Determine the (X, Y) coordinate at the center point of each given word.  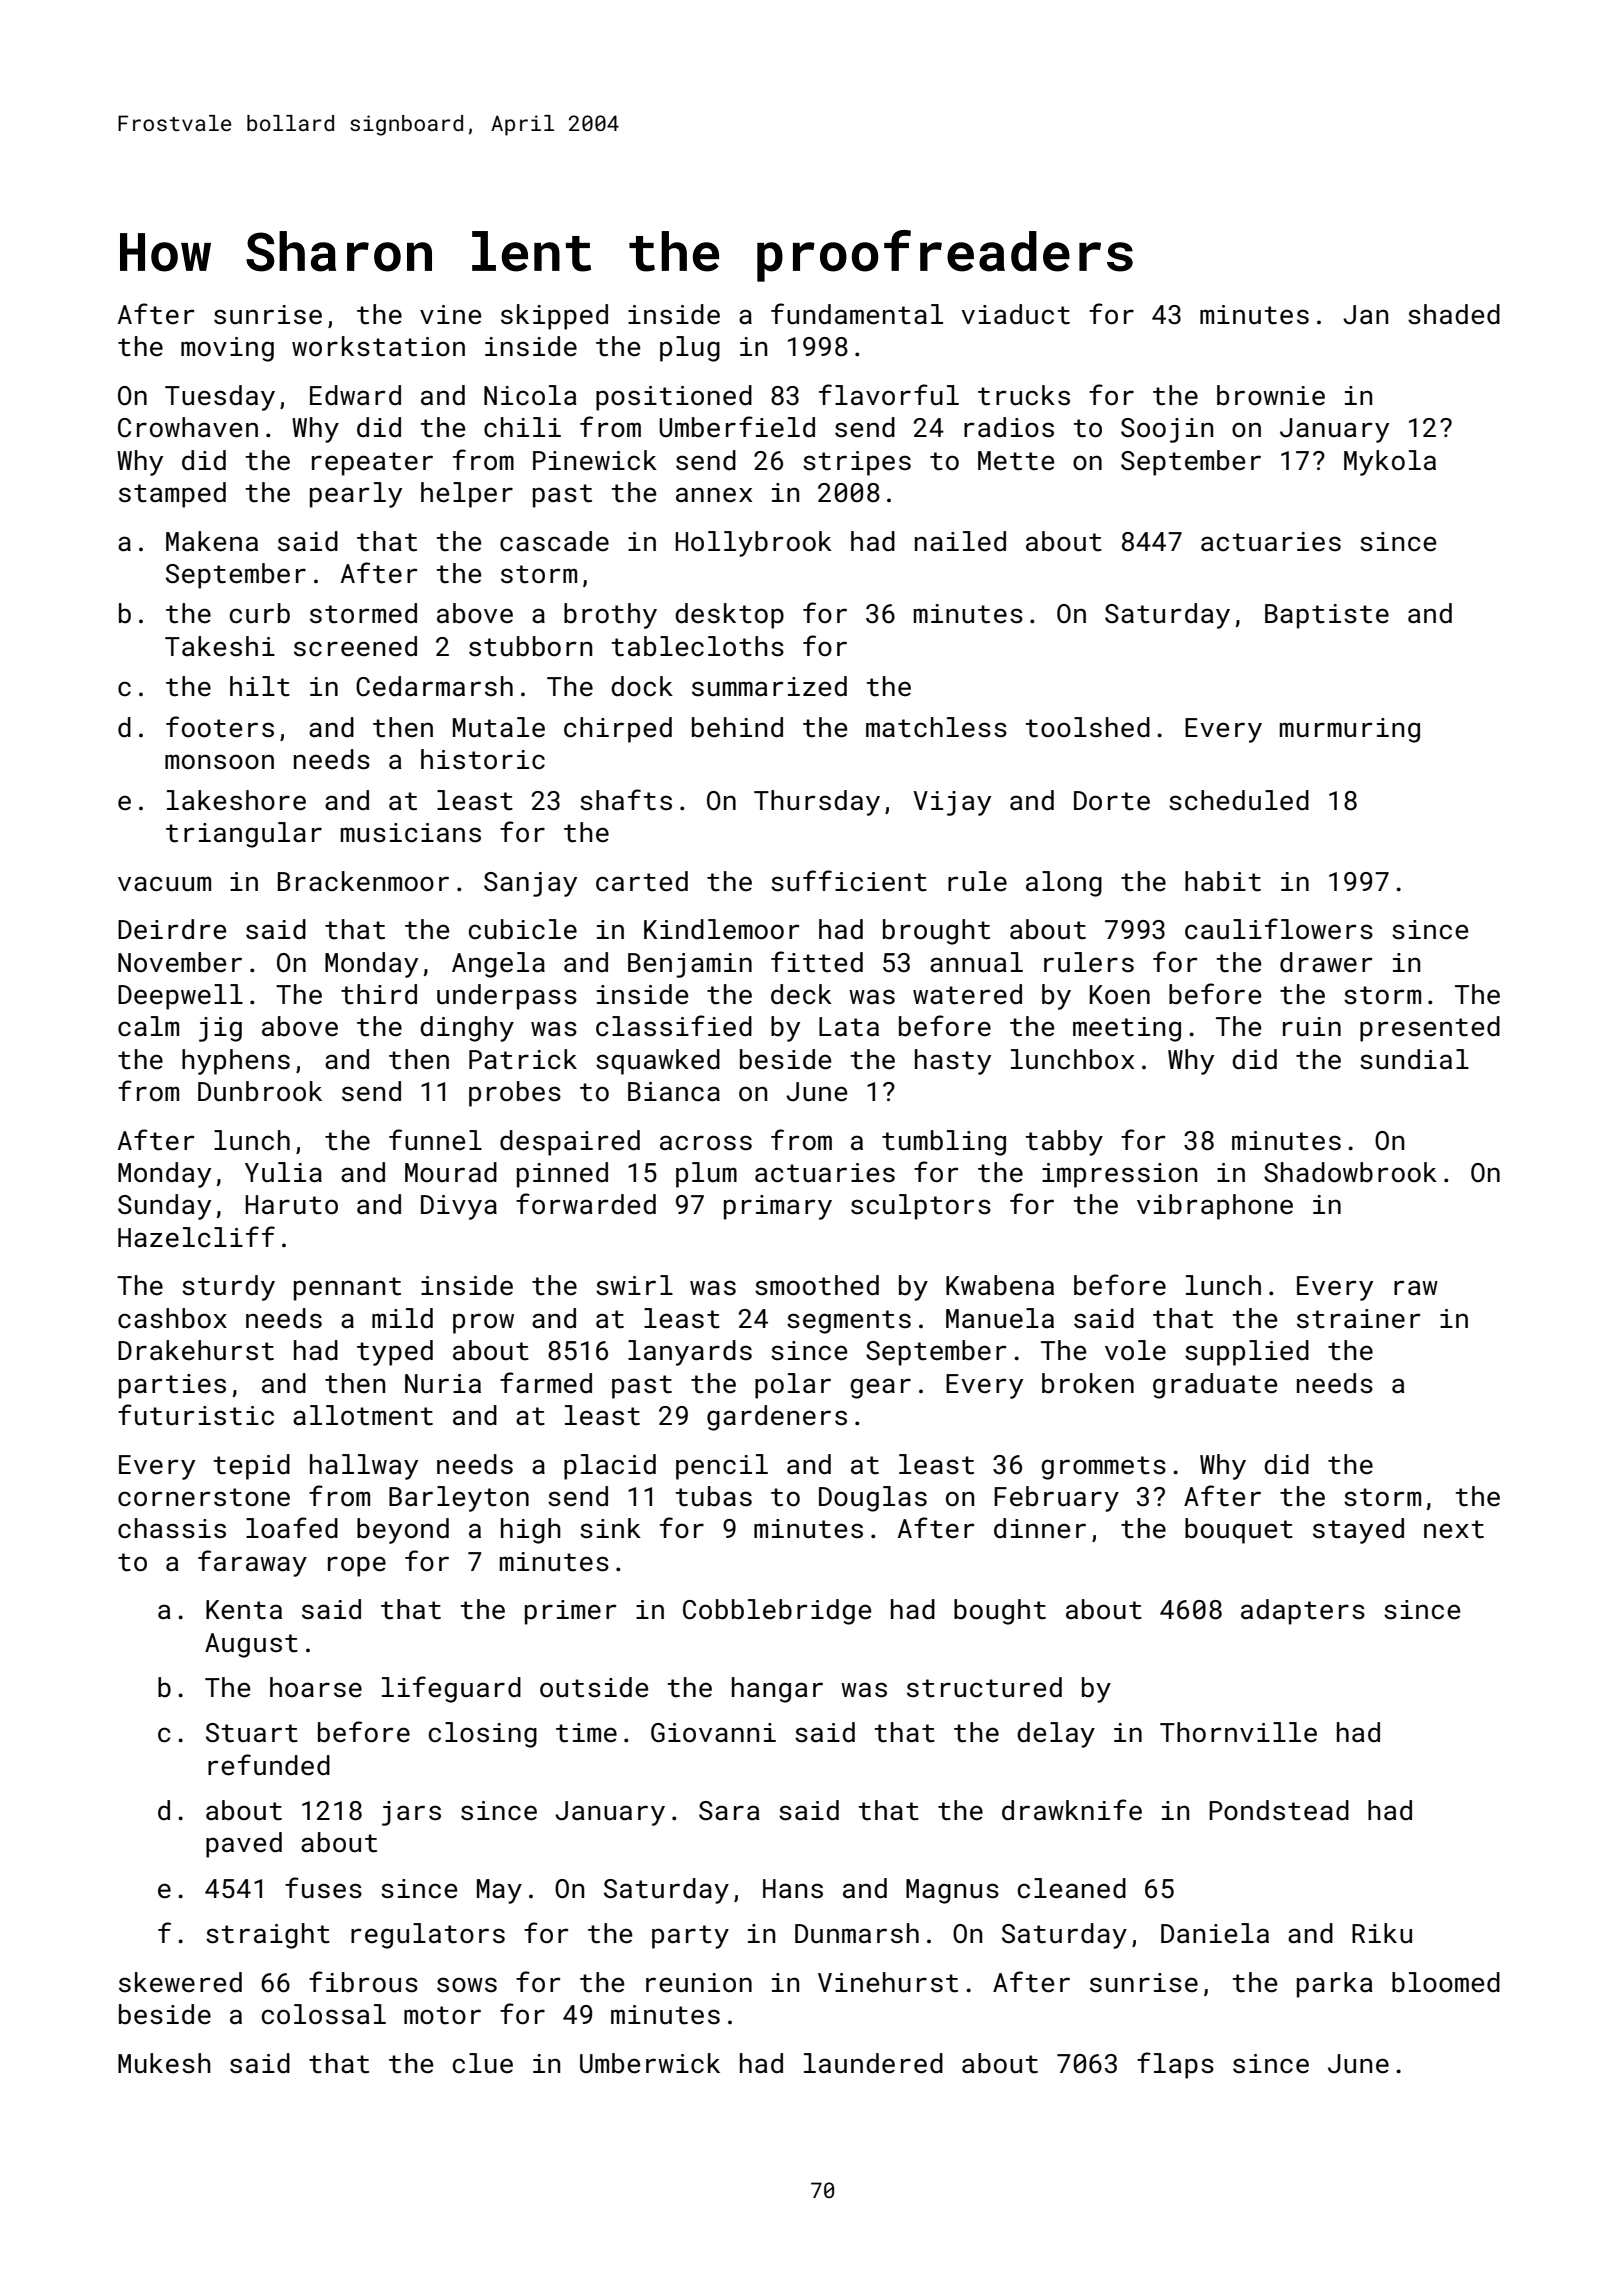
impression (1119, 1175)
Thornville (1238, 1732)
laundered (873, 2063)
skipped (554, 317)
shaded (1454, 314)
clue (483, 2063)
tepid (251, 1467)
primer (571, 1612)
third (379, 994)
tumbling (944, 1143)
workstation (378, 346)
